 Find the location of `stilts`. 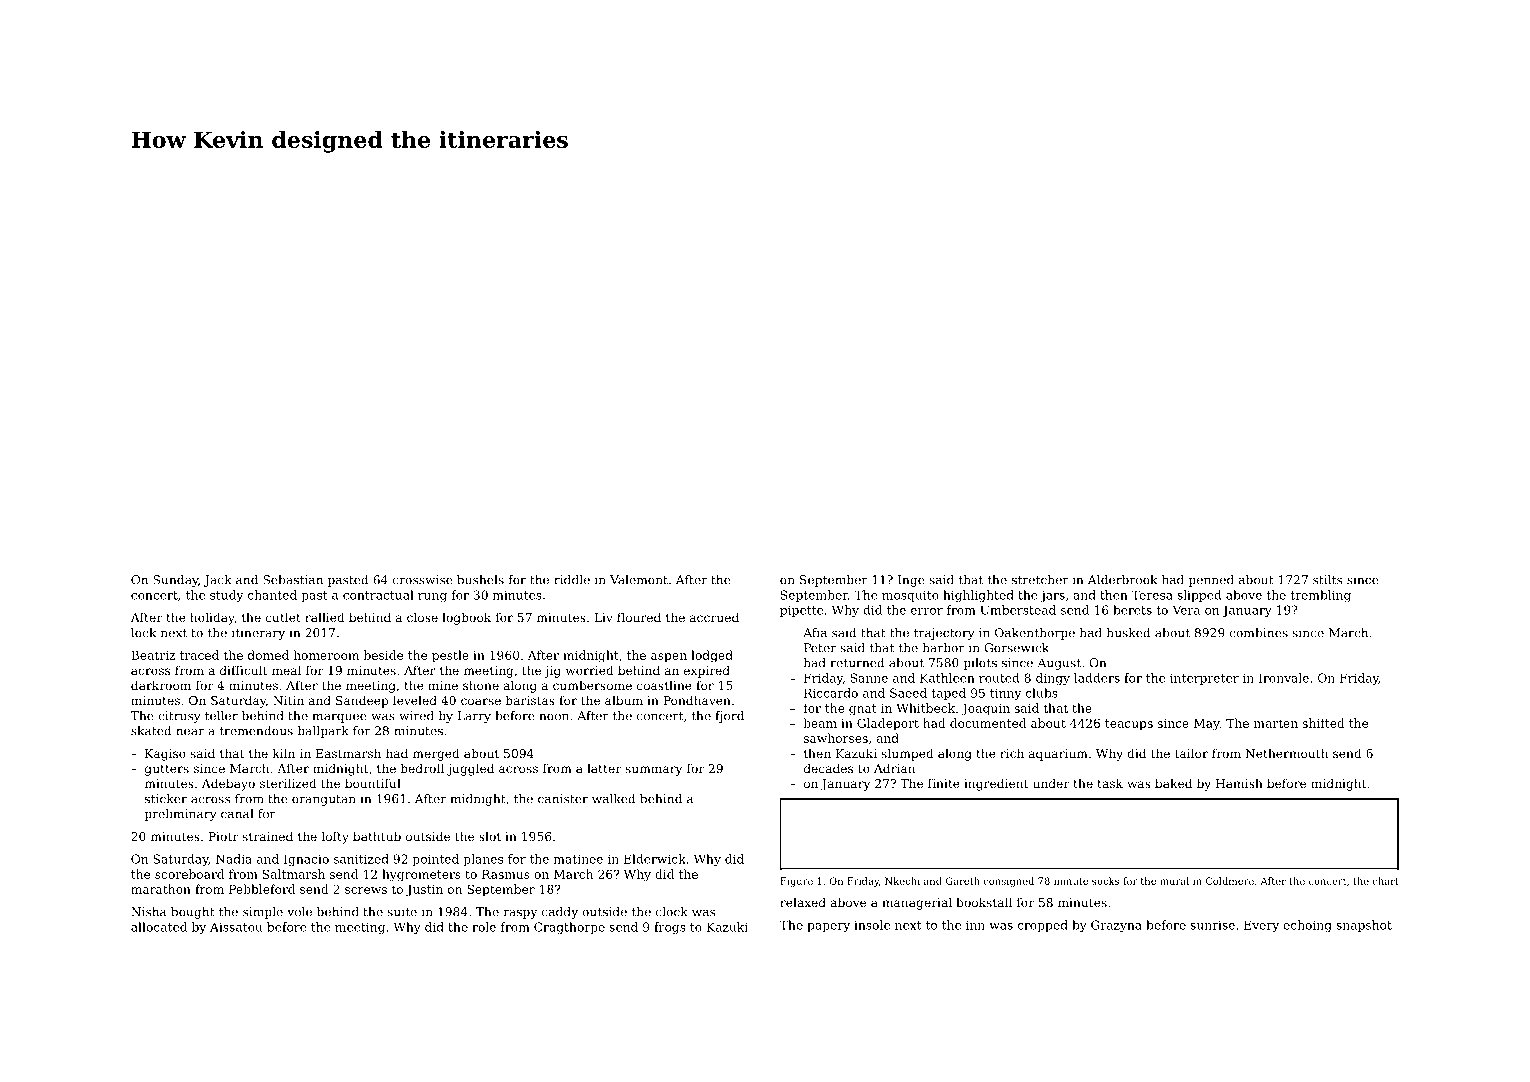

stilts is located at coordinates (1327, 580).
